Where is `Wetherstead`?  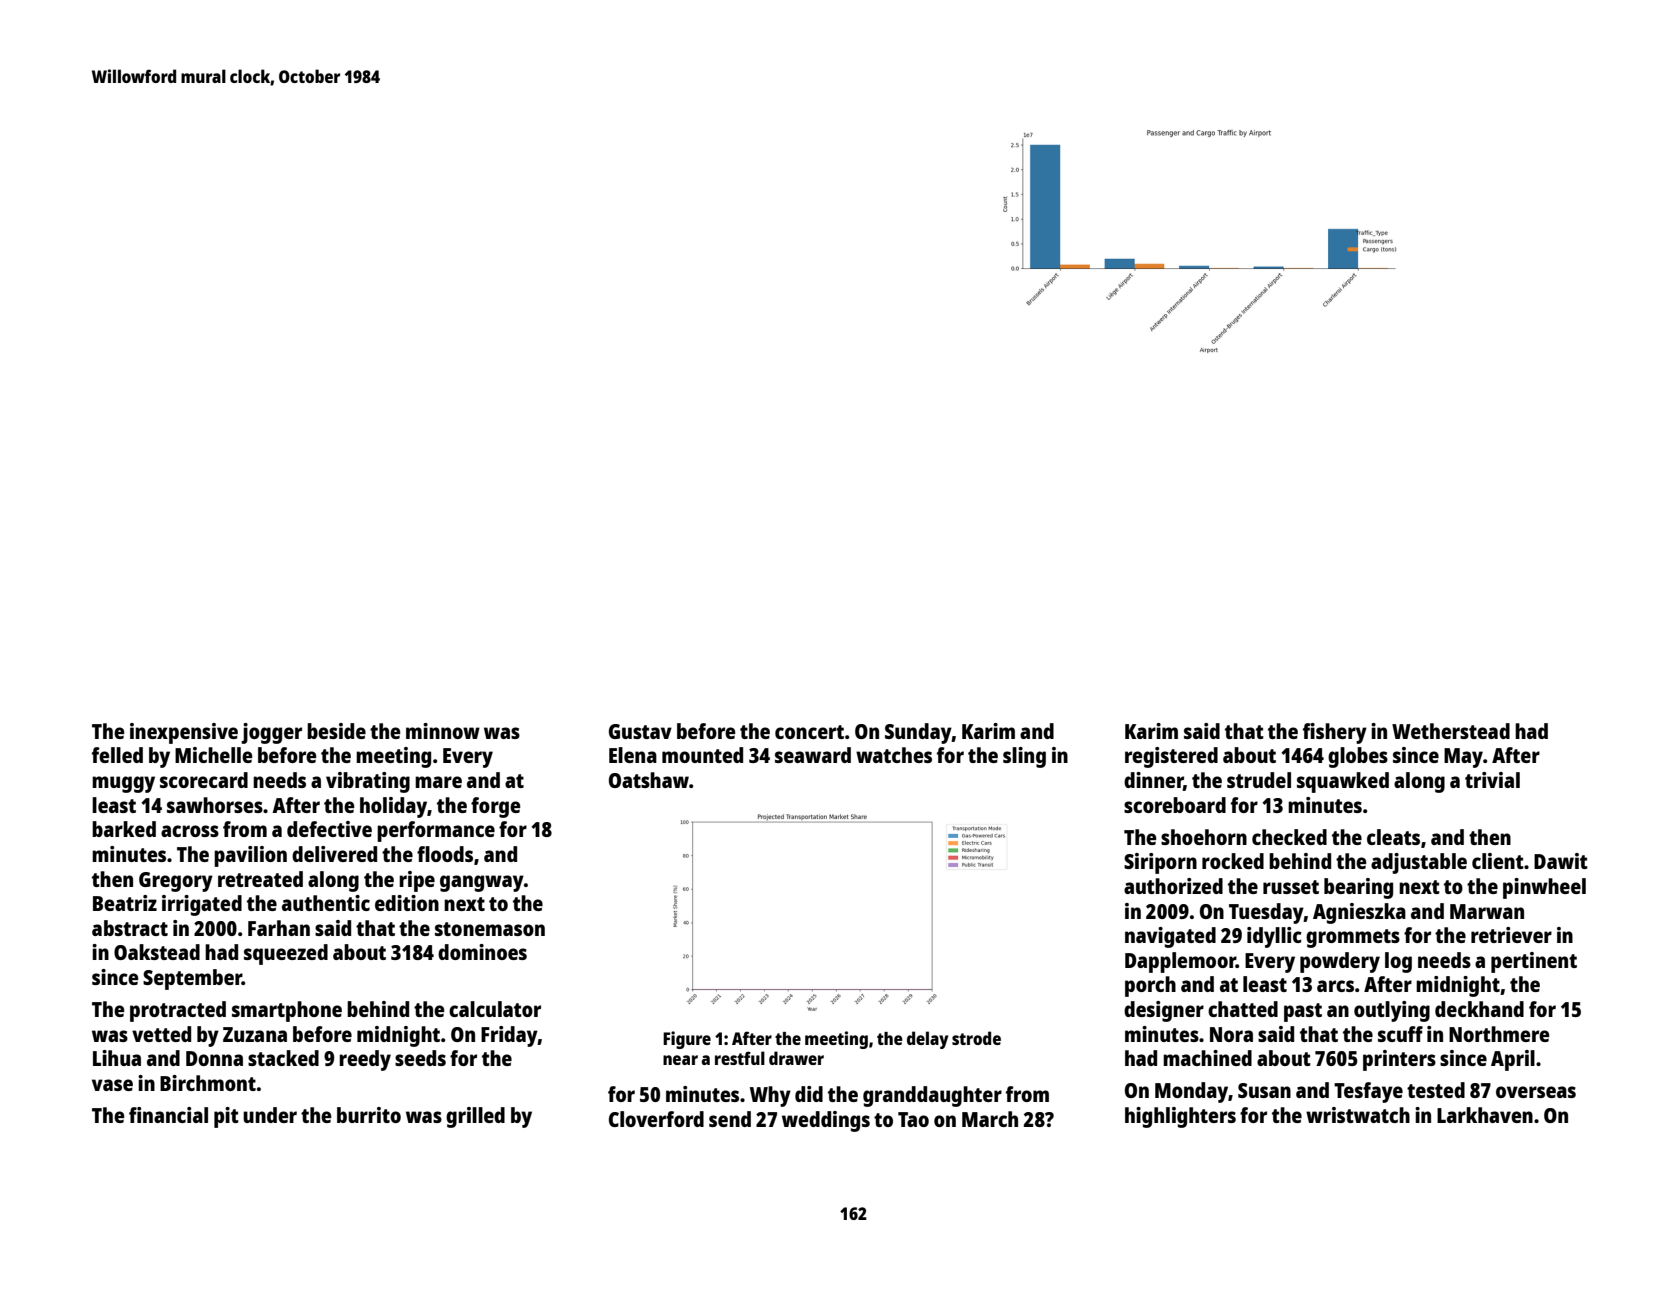 Wetherstead is located at coordinates (1451, 731).
